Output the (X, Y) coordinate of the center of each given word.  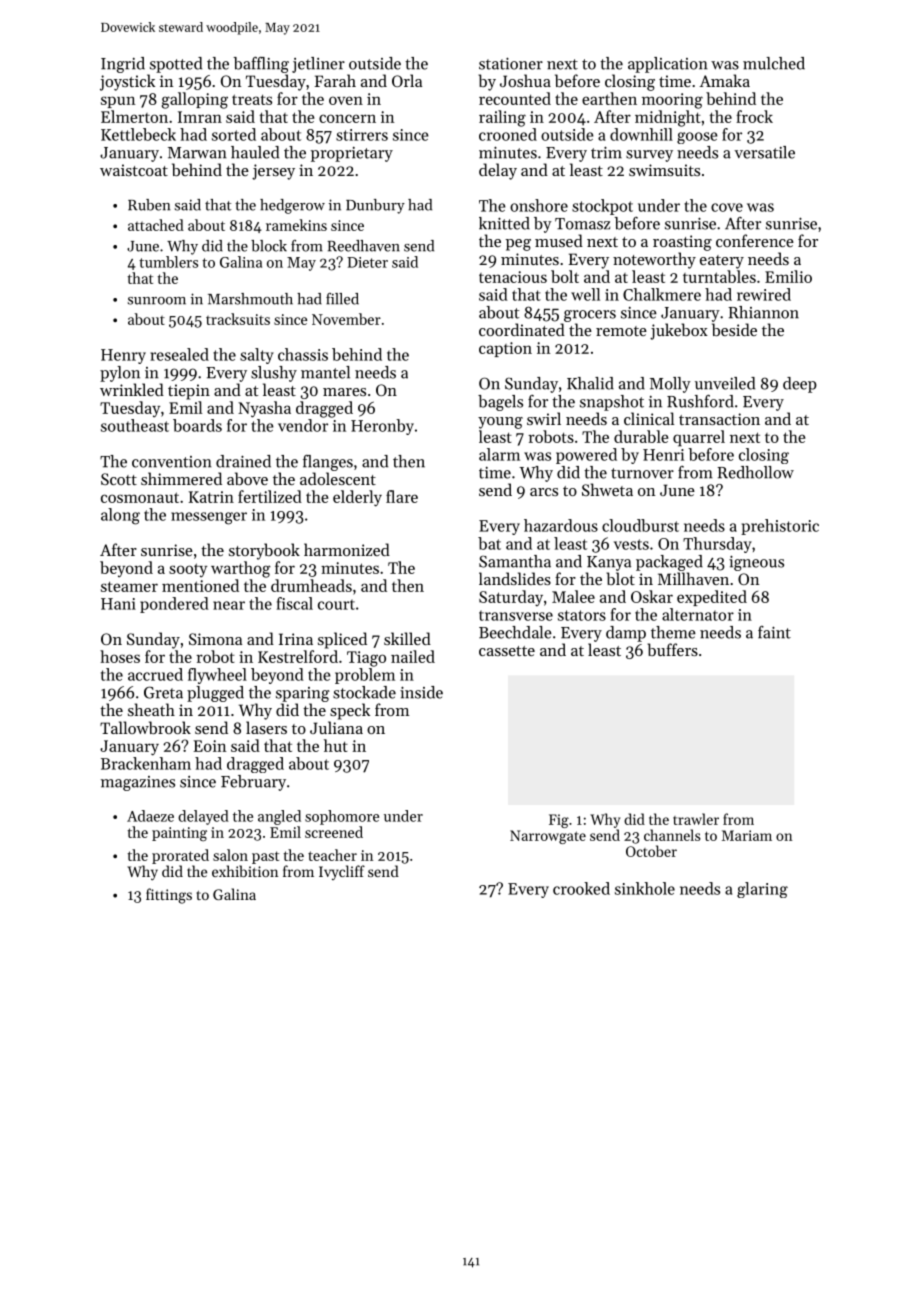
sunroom (157, 301)
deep (800, 385)
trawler (696, 819)
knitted (504, 223)
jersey (273, 172)
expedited (712, 598)
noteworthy (654, 260)
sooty (188, 570)
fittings (169, 896)
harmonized (347, 549)
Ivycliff (342, 872)
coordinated (522, 329)
